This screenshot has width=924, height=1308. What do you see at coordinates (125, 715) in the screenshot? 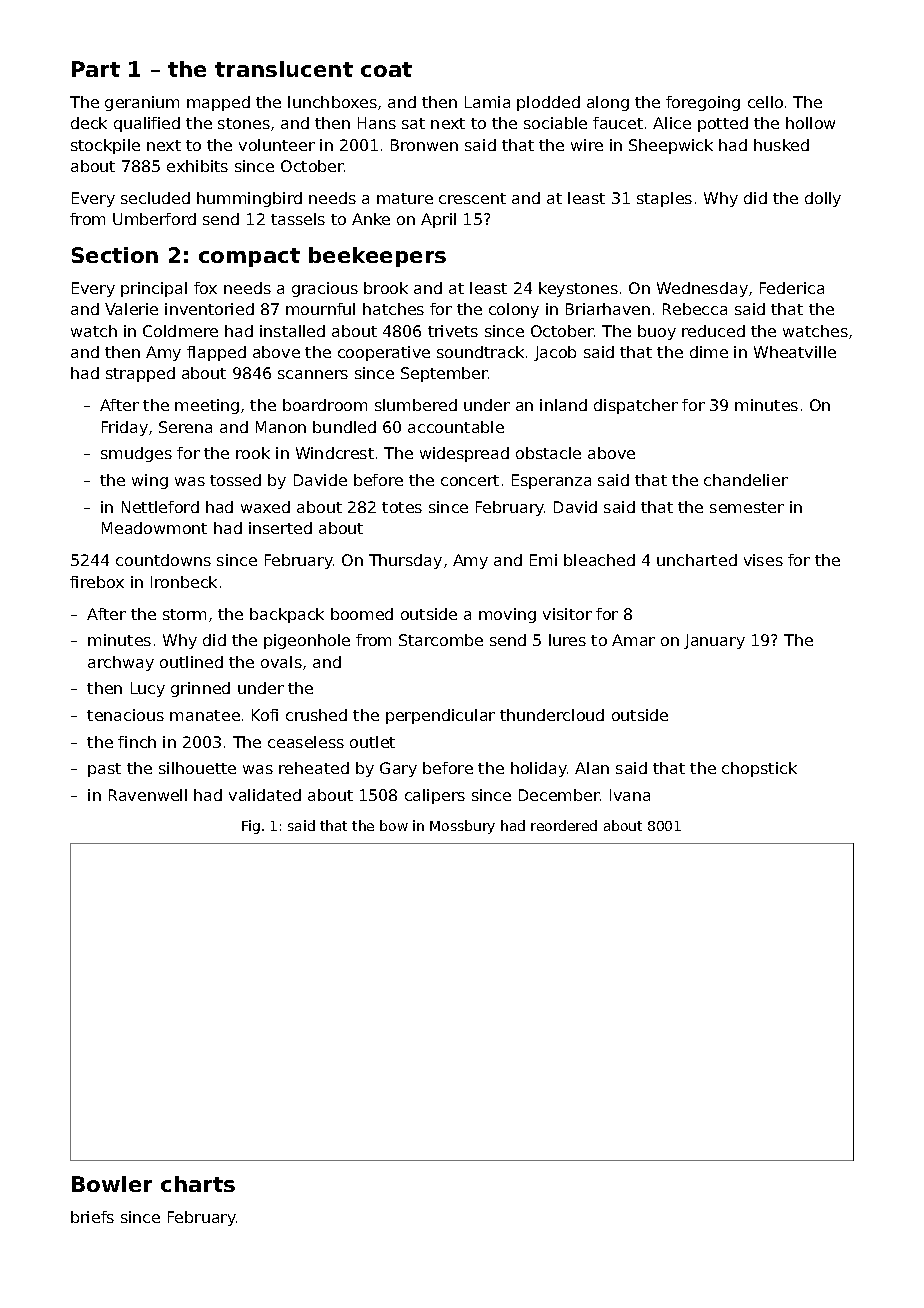
I see `tenacious` at bounding box center [125, 715].
